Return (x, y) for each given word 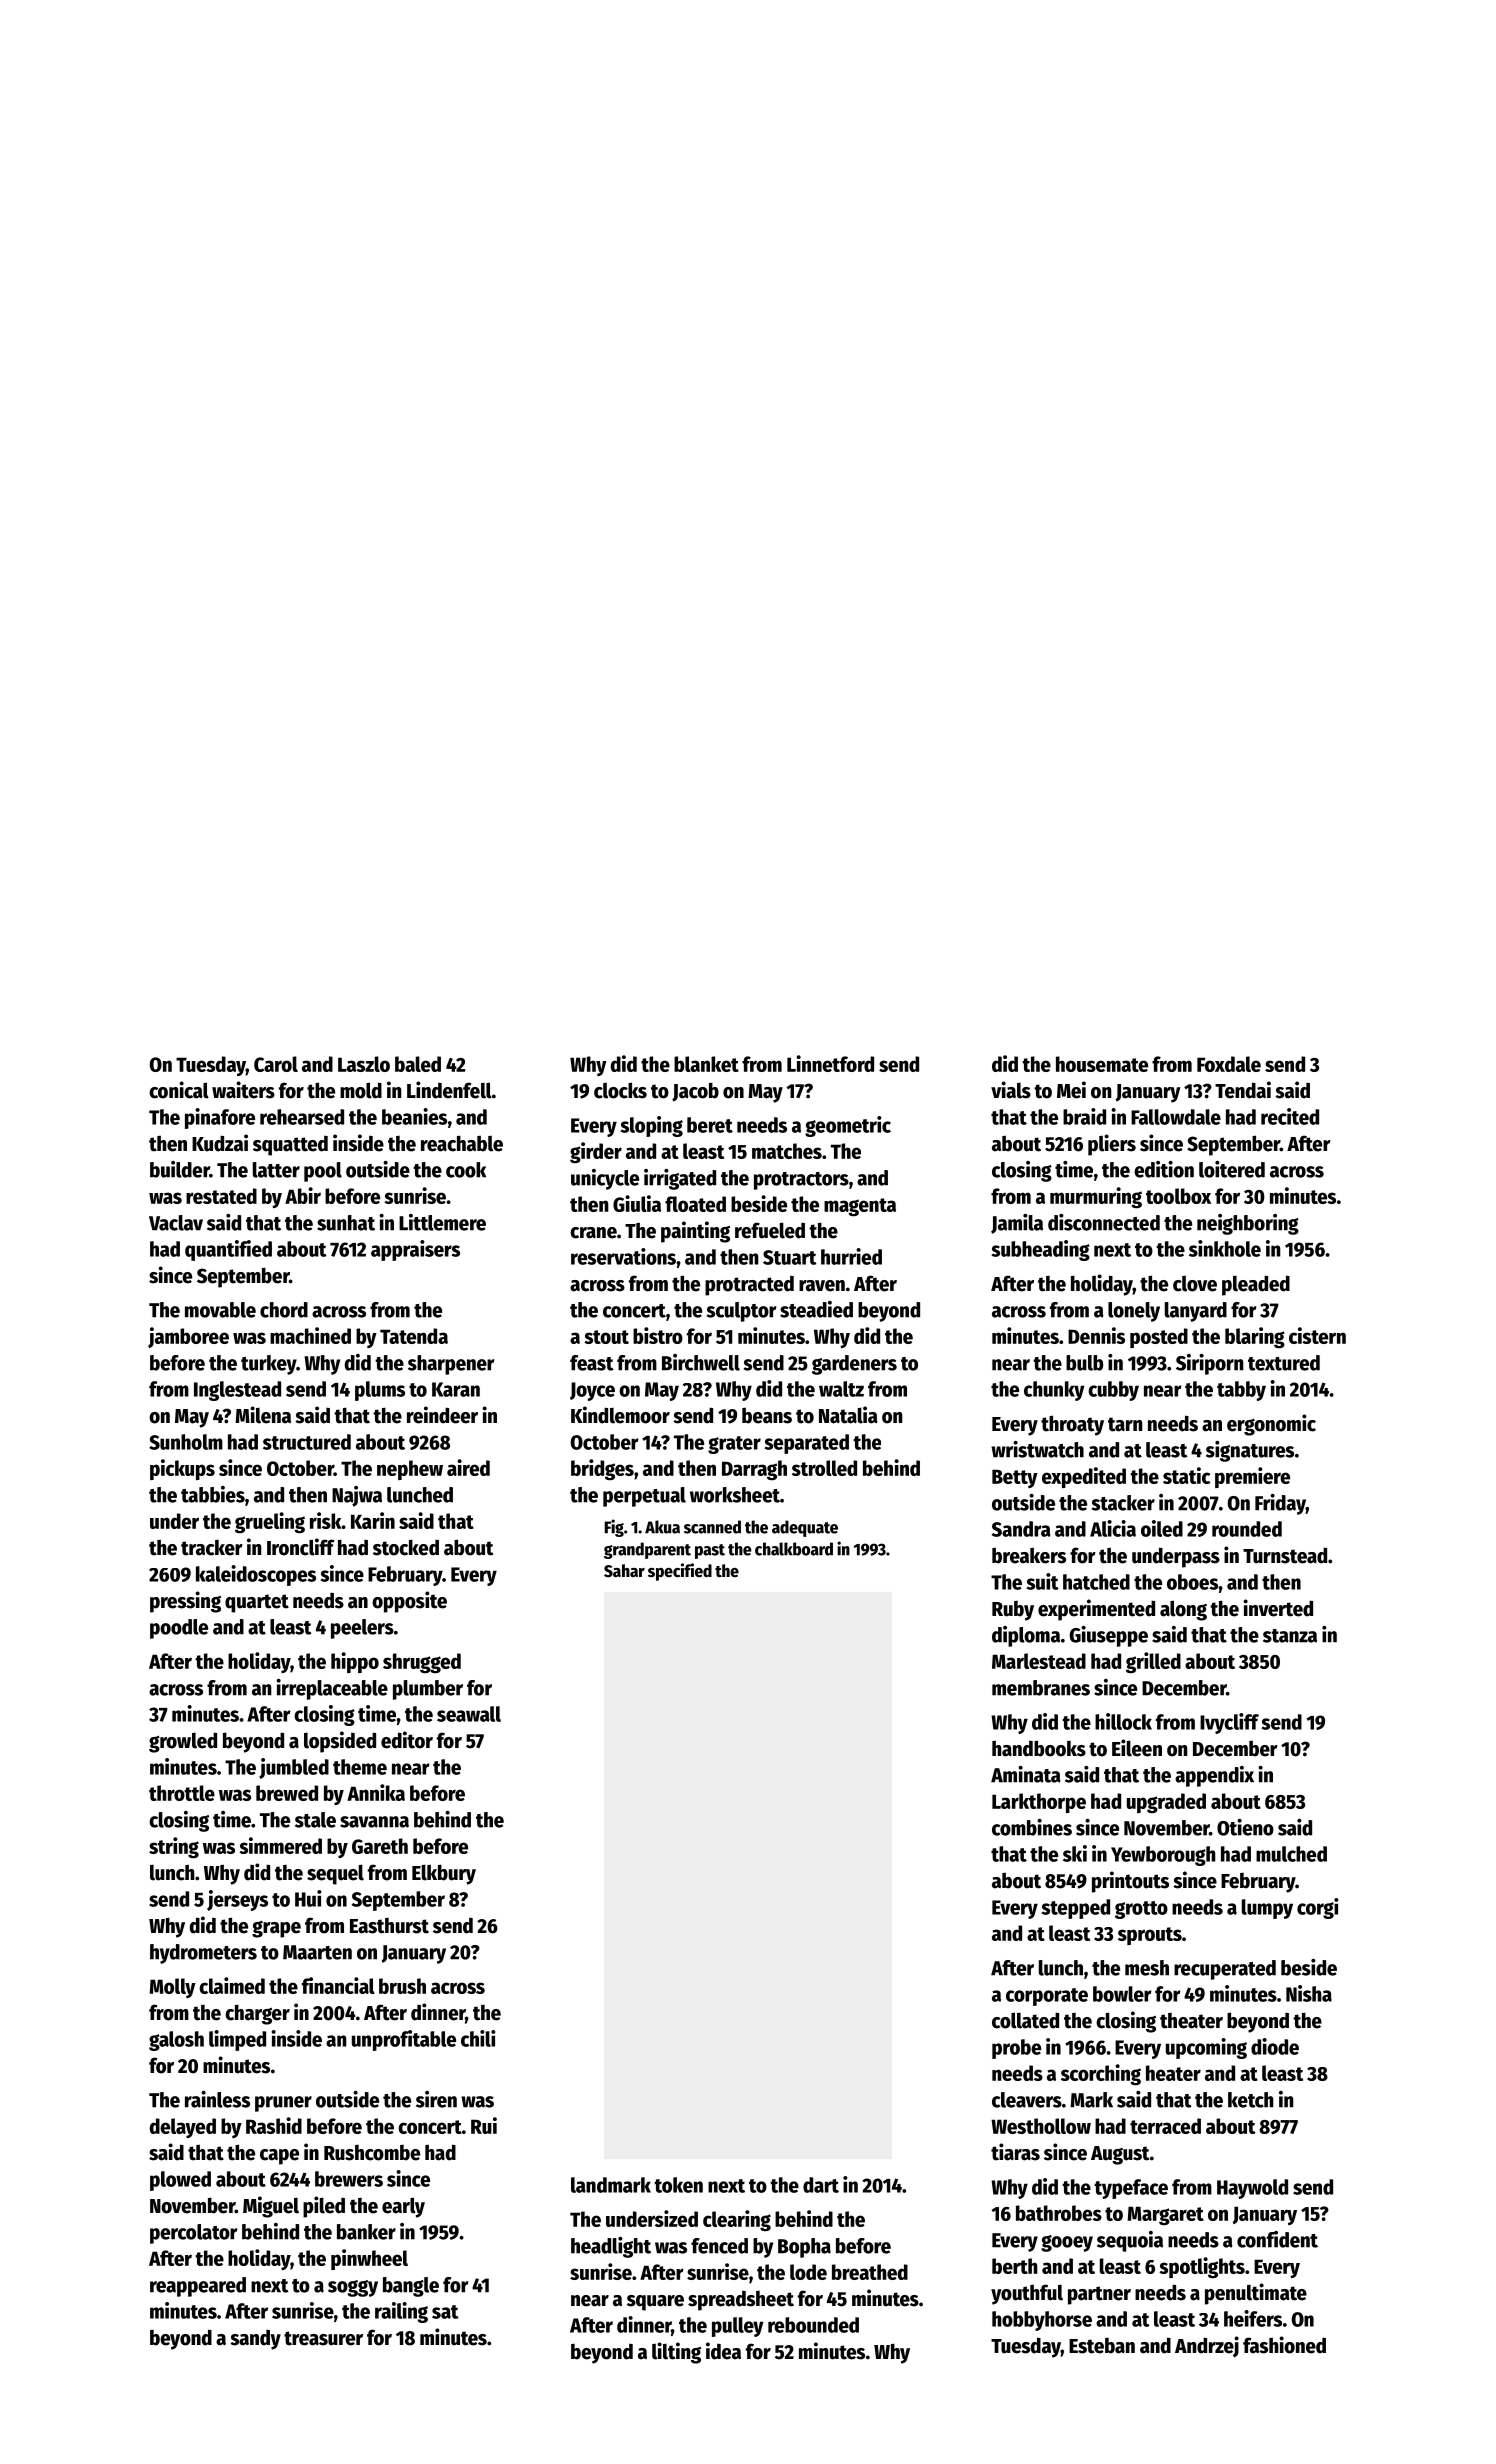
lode (808, 2272)
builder (180, 1169)
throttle (182, 1793)
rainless (217, 2099)
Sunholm (186, 1442)
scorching (1101, 2075)
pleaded (1256, 1285)
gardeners (854, 1365)
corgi (1318, 1908)
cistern (1317, 1335)
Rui (484, 2125)
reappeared (198, 2287)
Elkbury (444, 1874)
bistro (658, 1335)
